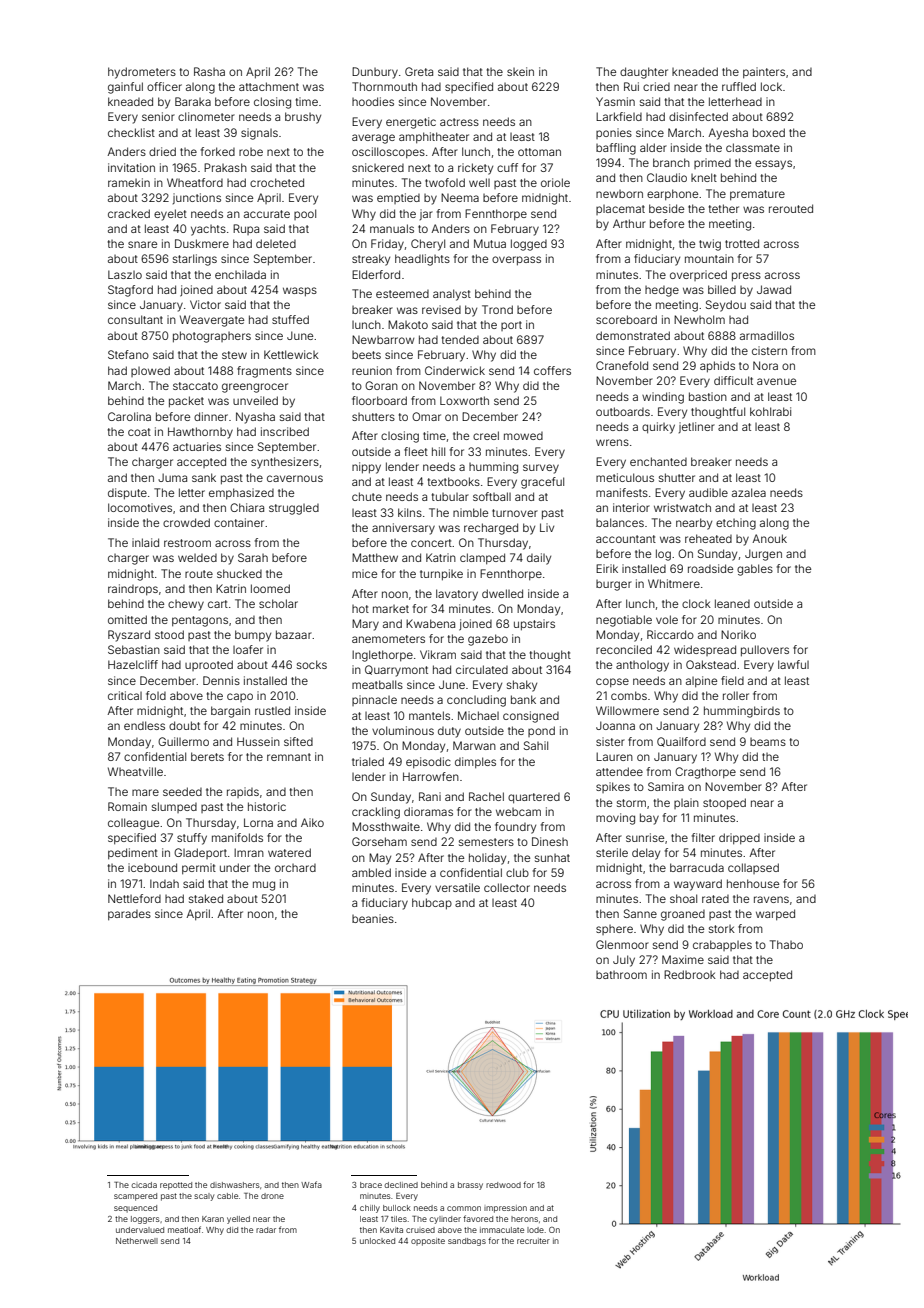 The height and width of the document is (1308, 924). What do you see at coordinates (516, 261) in the document?
I see `overpass` at bounding box center [516, 261].
